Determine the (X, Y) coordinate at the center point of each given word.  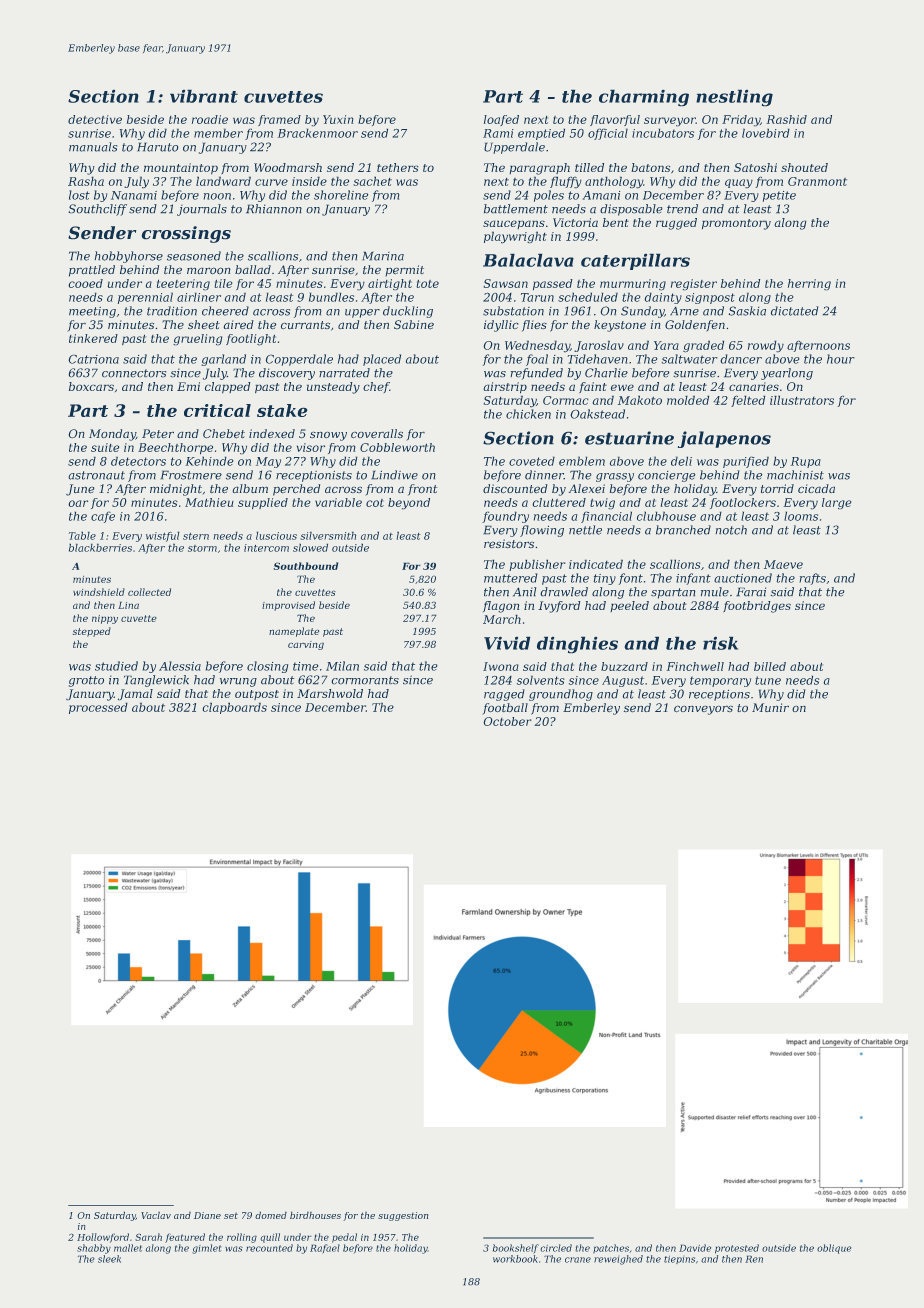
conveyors (703, 710)
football (505, 708)
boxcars (91, 386)
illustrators (802, 400)
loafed (501, 120)
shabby (94, 1249)
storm (202, 548)
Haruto (158, 147)
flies (534, 326)
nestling (734, 98)
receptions (719, 695)
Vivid (507, 643)
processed (98, 708)
